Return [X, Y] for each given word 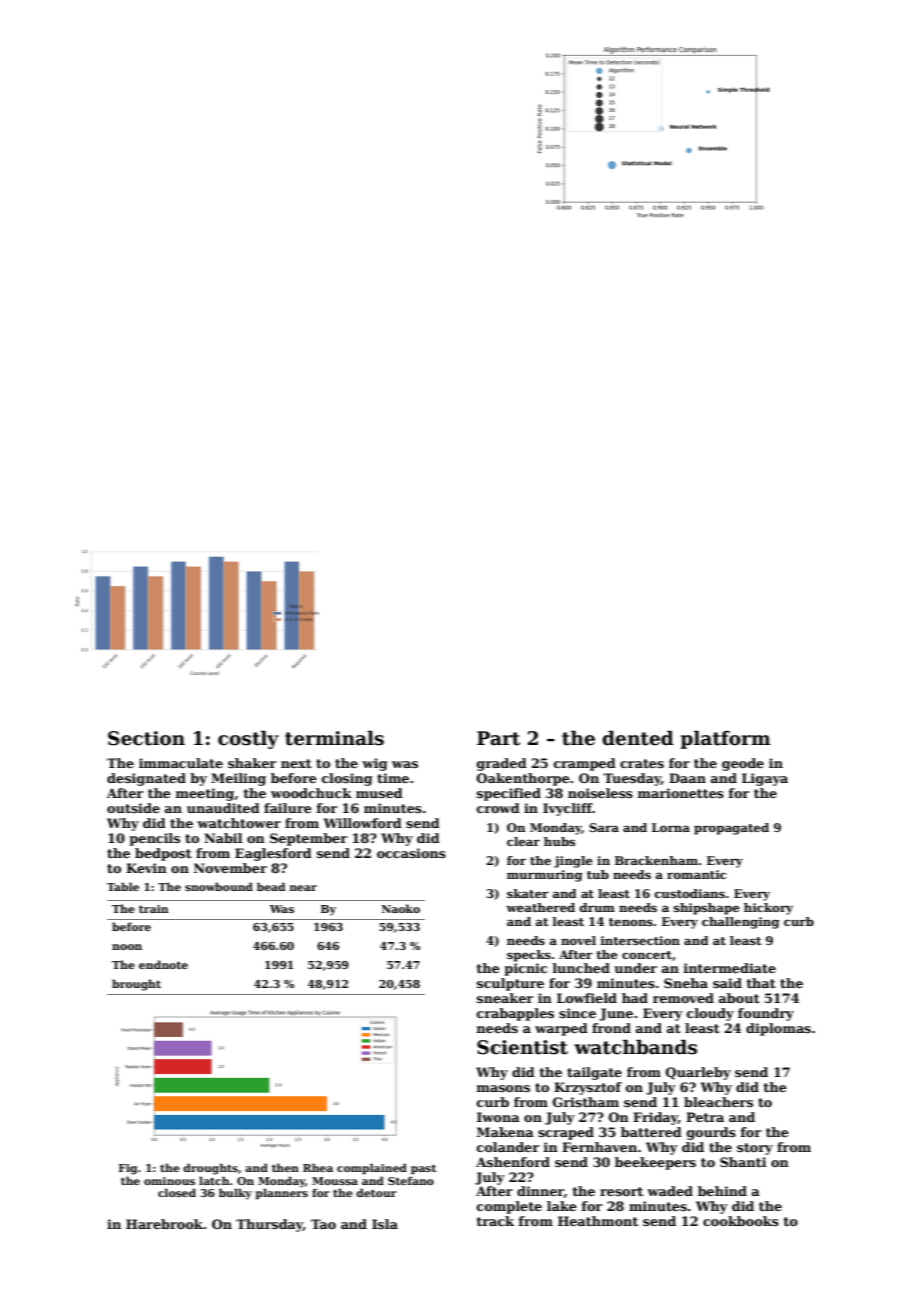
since [577, 1013]
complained [372, 1168]
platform [725, 739]
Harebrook [164, 1224]
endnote [163, 964]
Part [498, 738]
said [727, 983]
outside [133, 808]
